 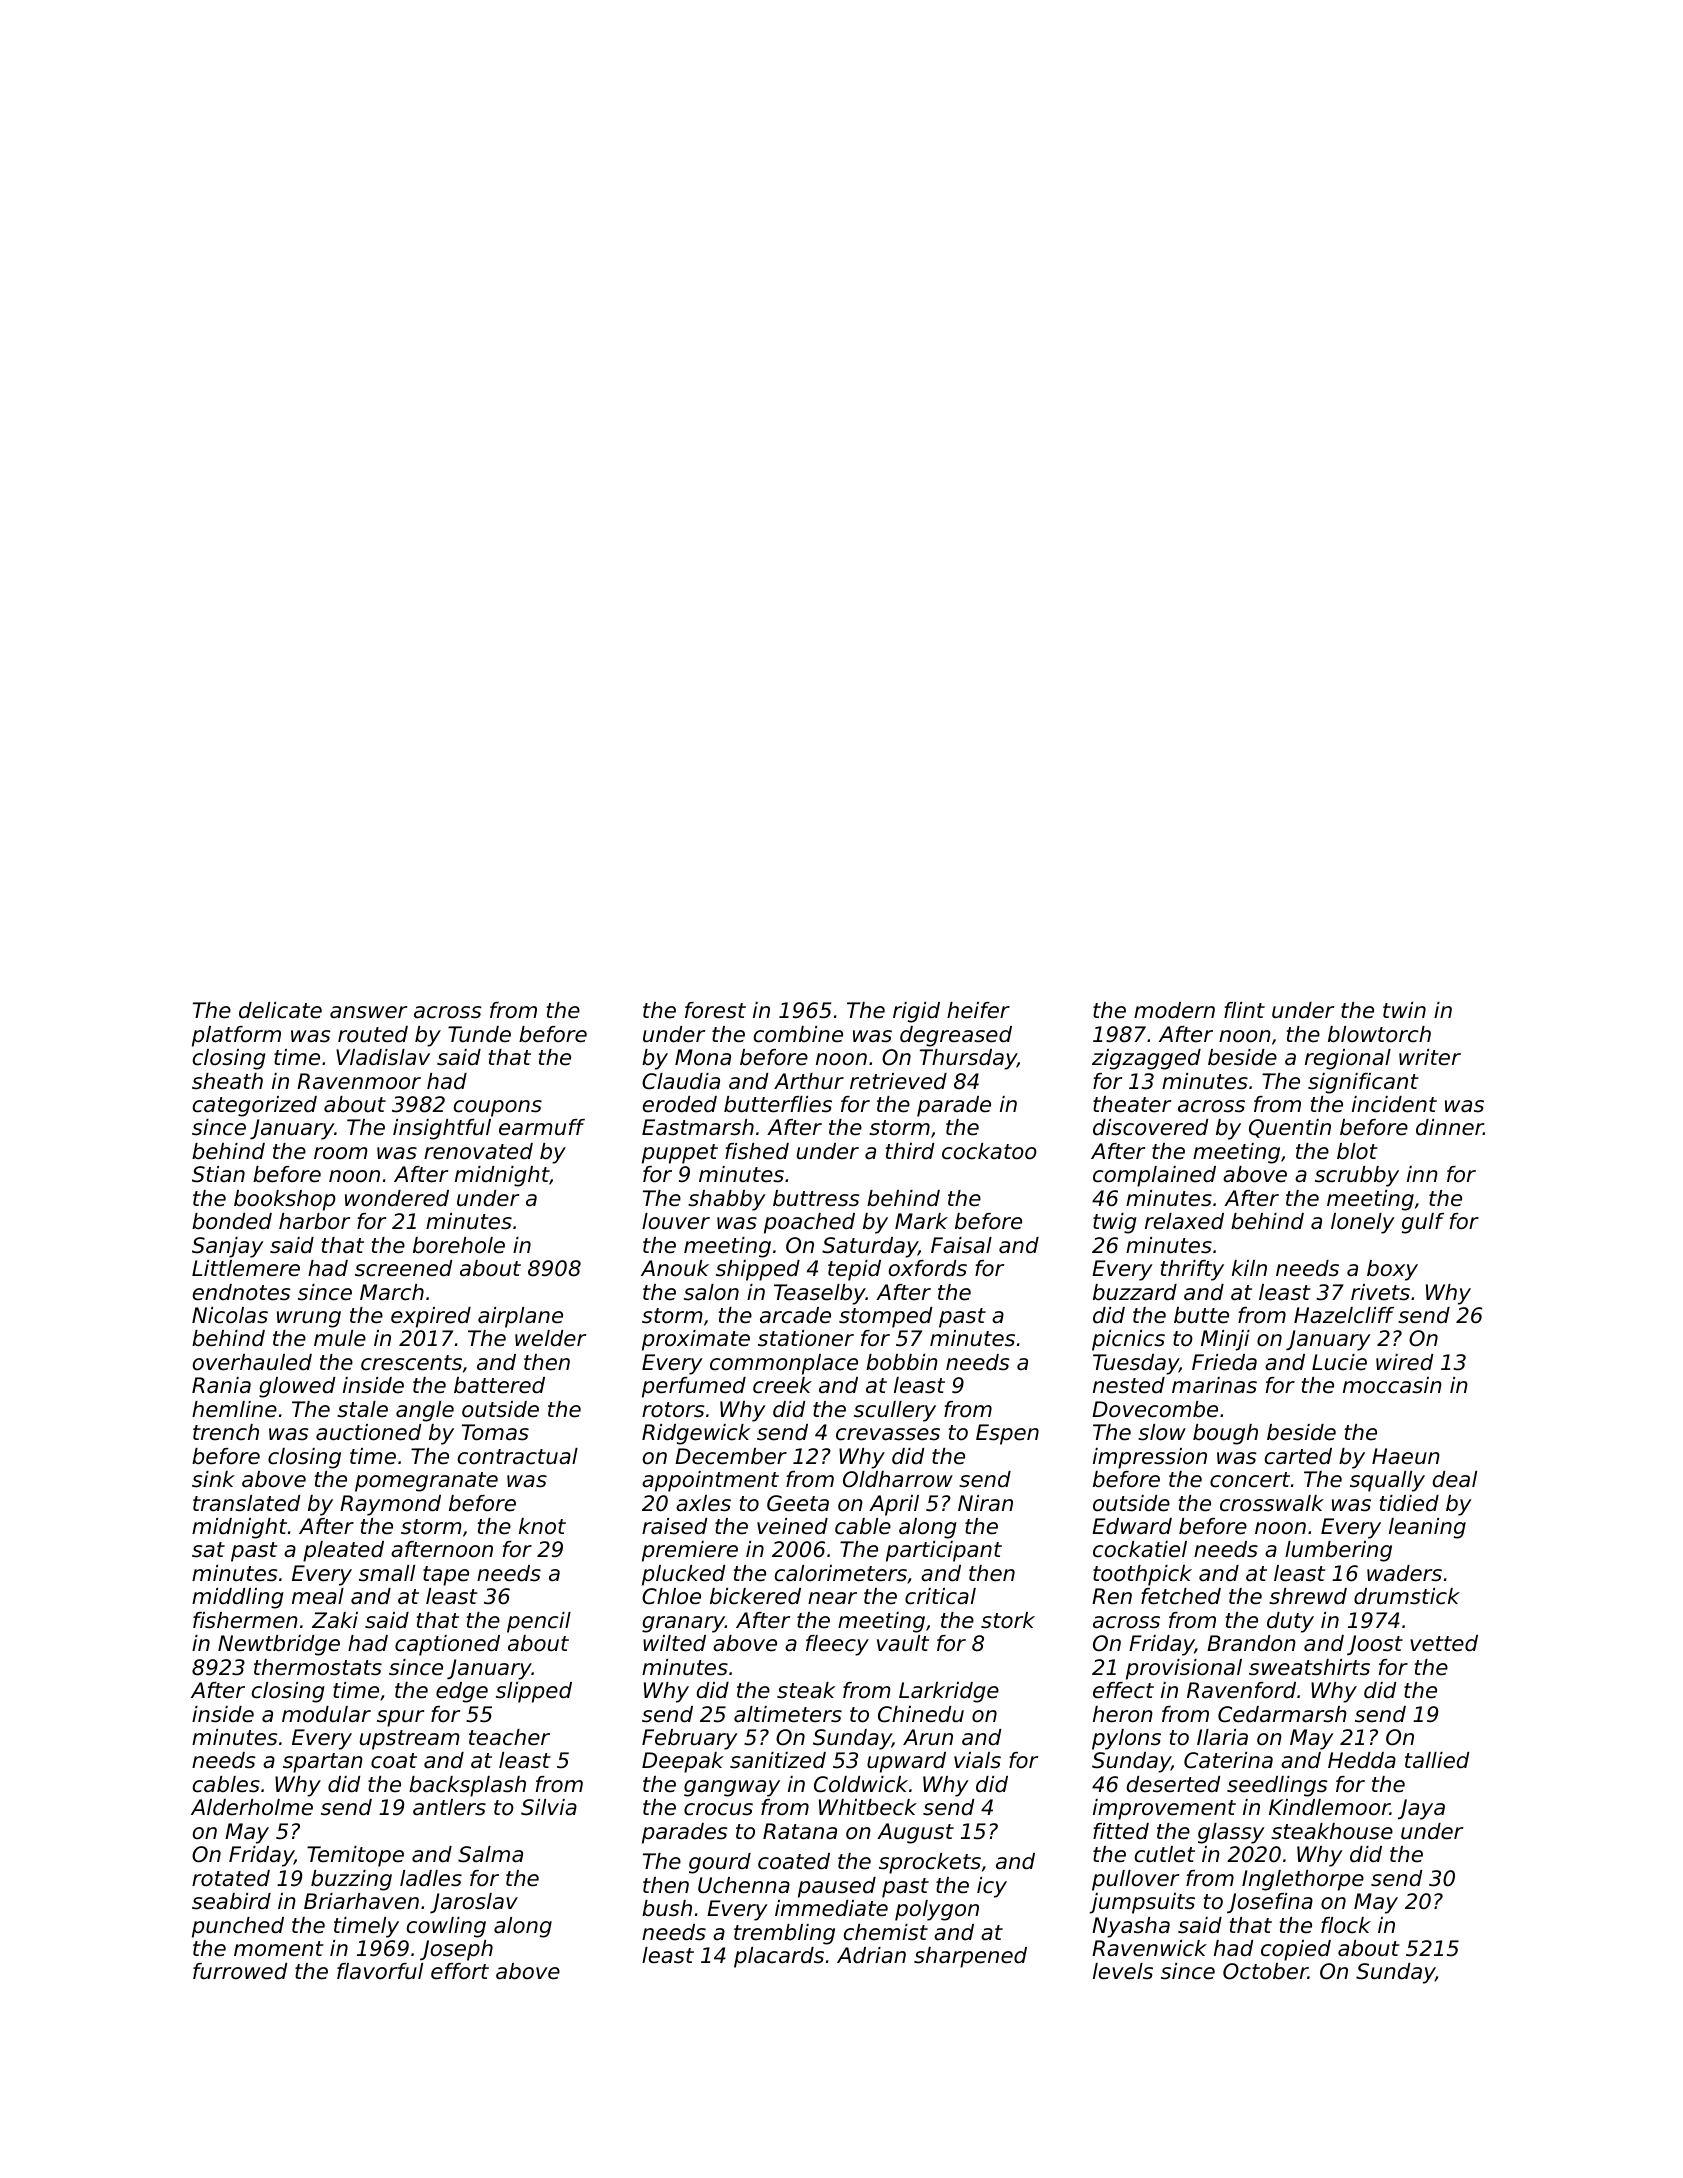 What do you see at coordinates (956, 1036) in the page?
I see `degreased` at bounding box center [956, 1036].
